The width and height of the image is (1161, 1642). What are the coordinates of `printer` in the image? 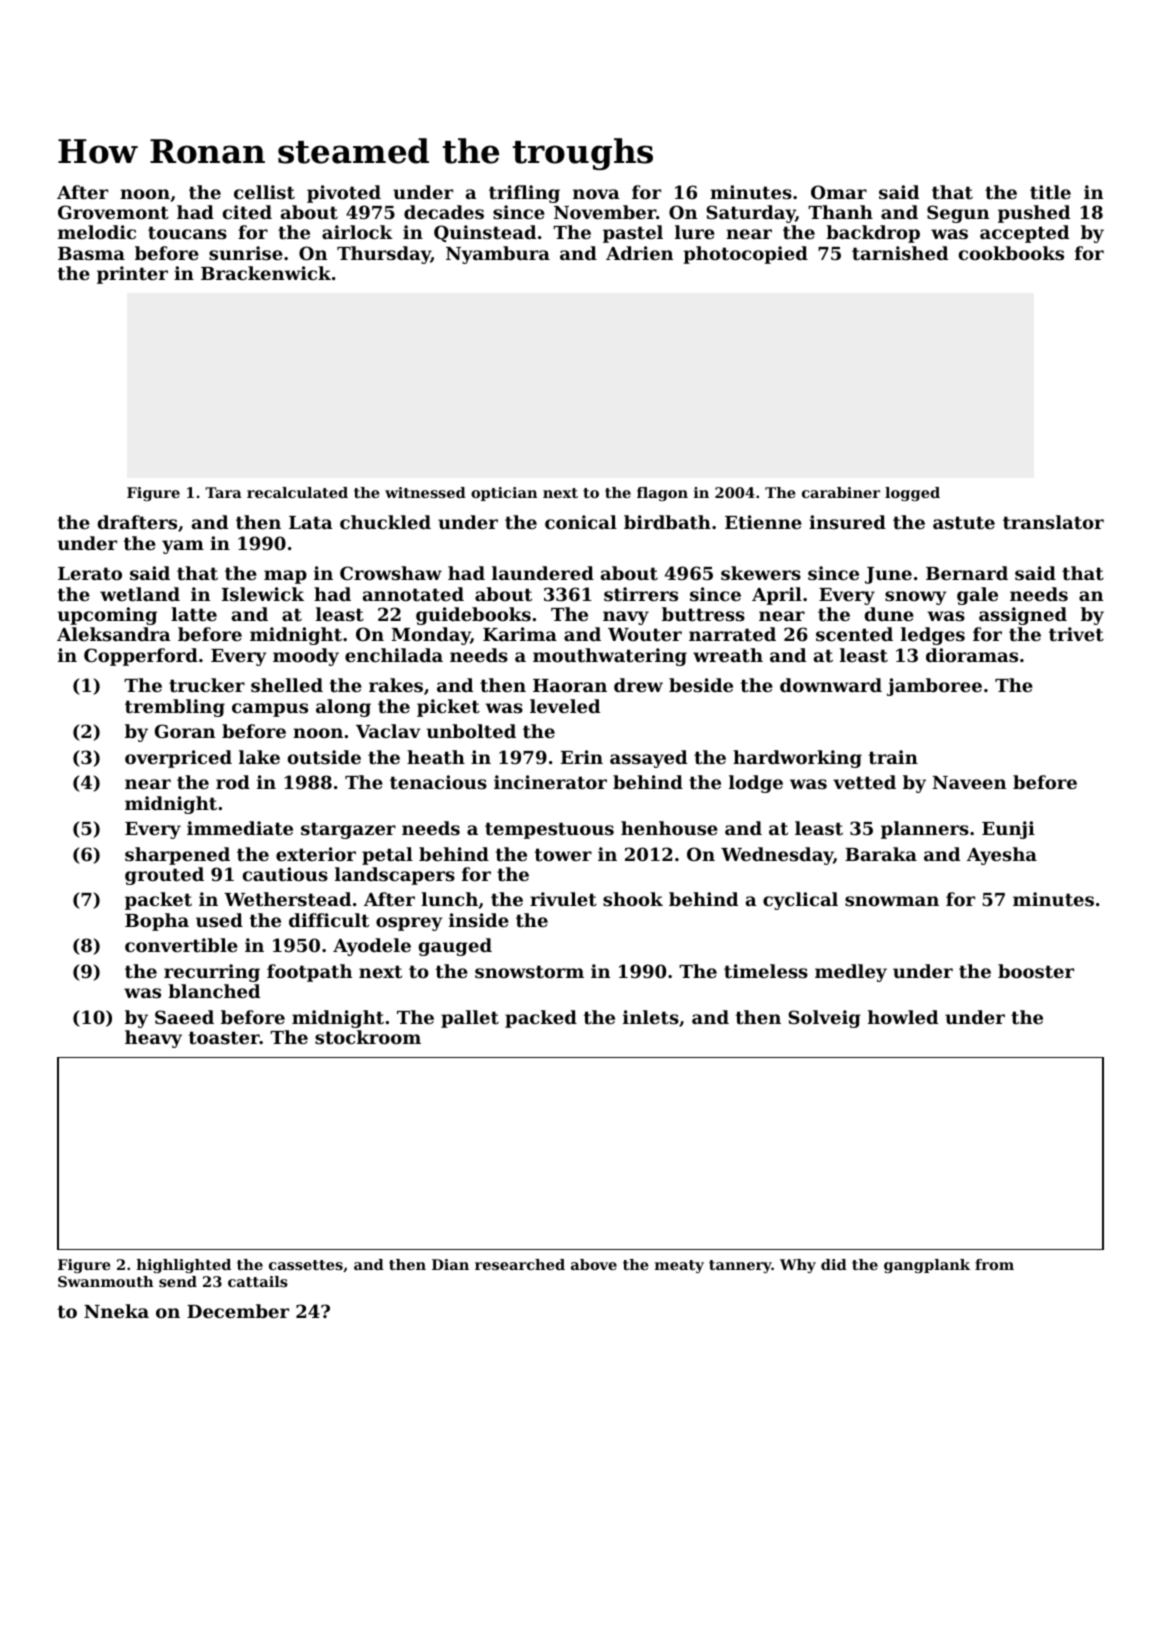 It's located at (132, 275).
